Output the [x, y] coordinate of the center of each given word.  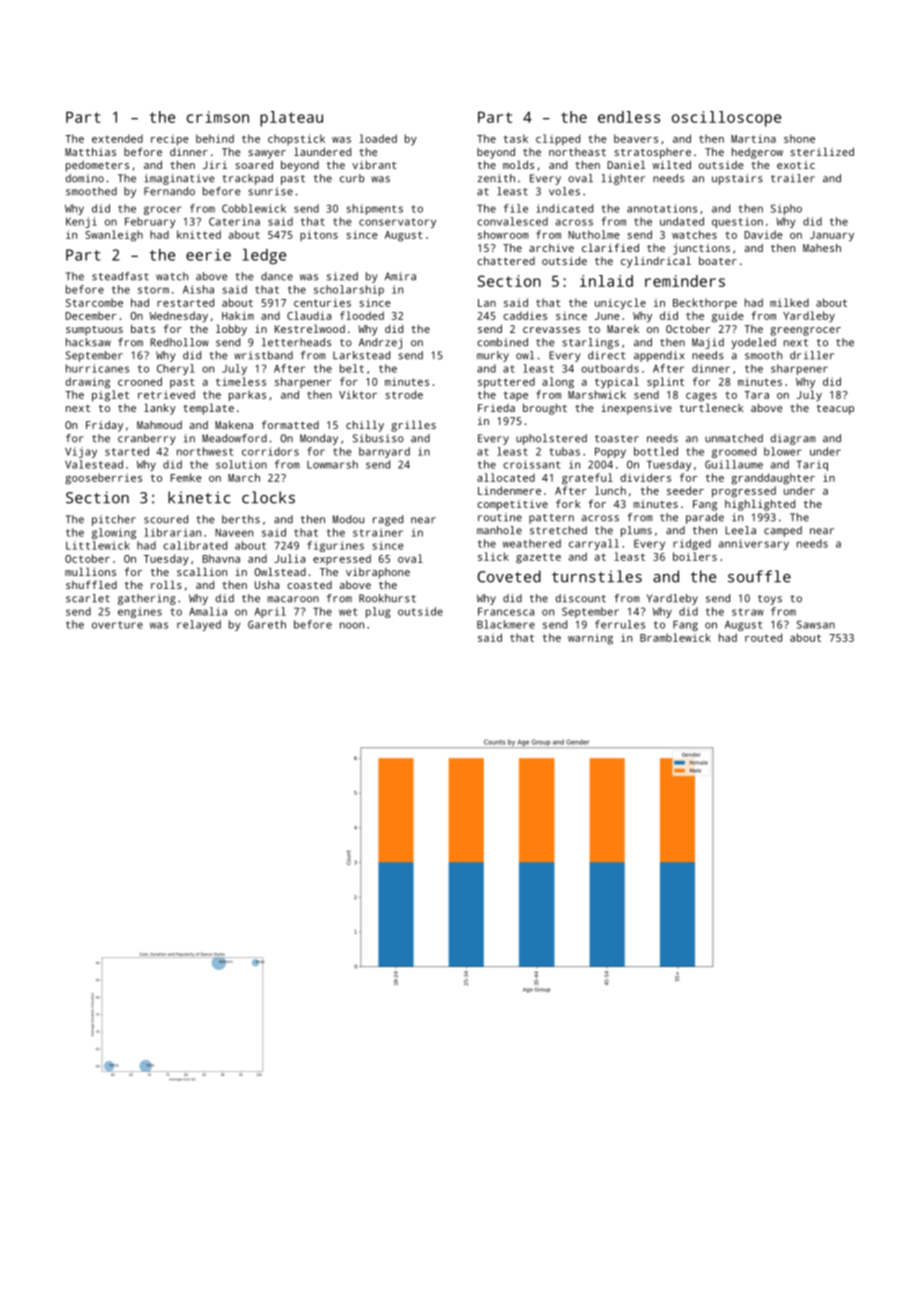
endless [629, 117]
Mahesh [822, 248]
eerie [208, 255]
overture [117, 625]
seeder [685, 490]
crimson [218, 117]
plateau [291, 119]
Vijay [81, 452]
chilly [365, 426]
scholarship [349, 290]
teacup [835, 410]
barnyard [384, 452]
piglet [110, 396]
